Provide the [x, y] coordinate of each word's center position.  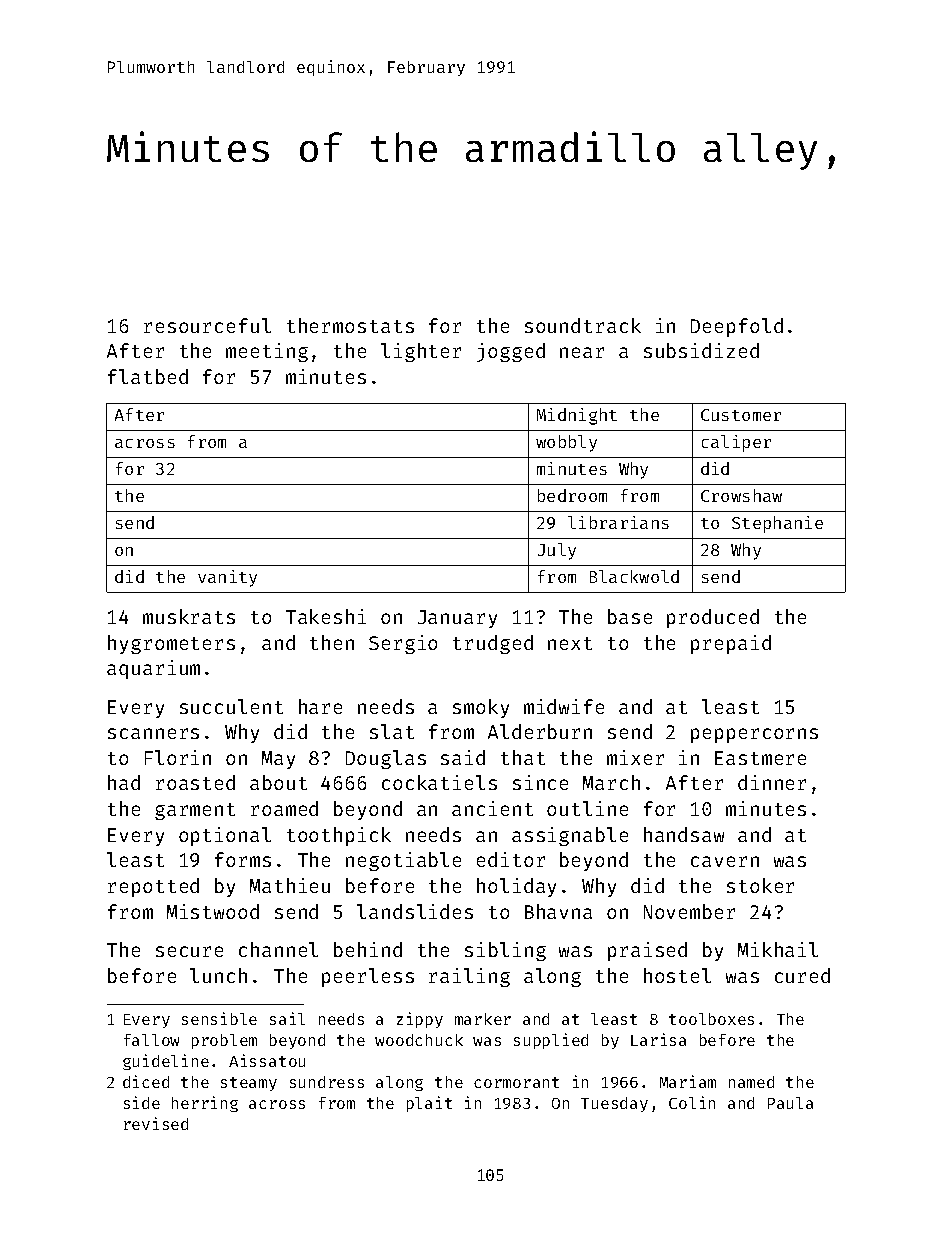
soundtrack [583, 325]
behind [368, 949]
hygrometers [171, 644]
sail [287, 1018]
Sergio [403, 644]
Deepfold [737, 327]
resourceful [207, 325]
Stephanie [777, 524]
